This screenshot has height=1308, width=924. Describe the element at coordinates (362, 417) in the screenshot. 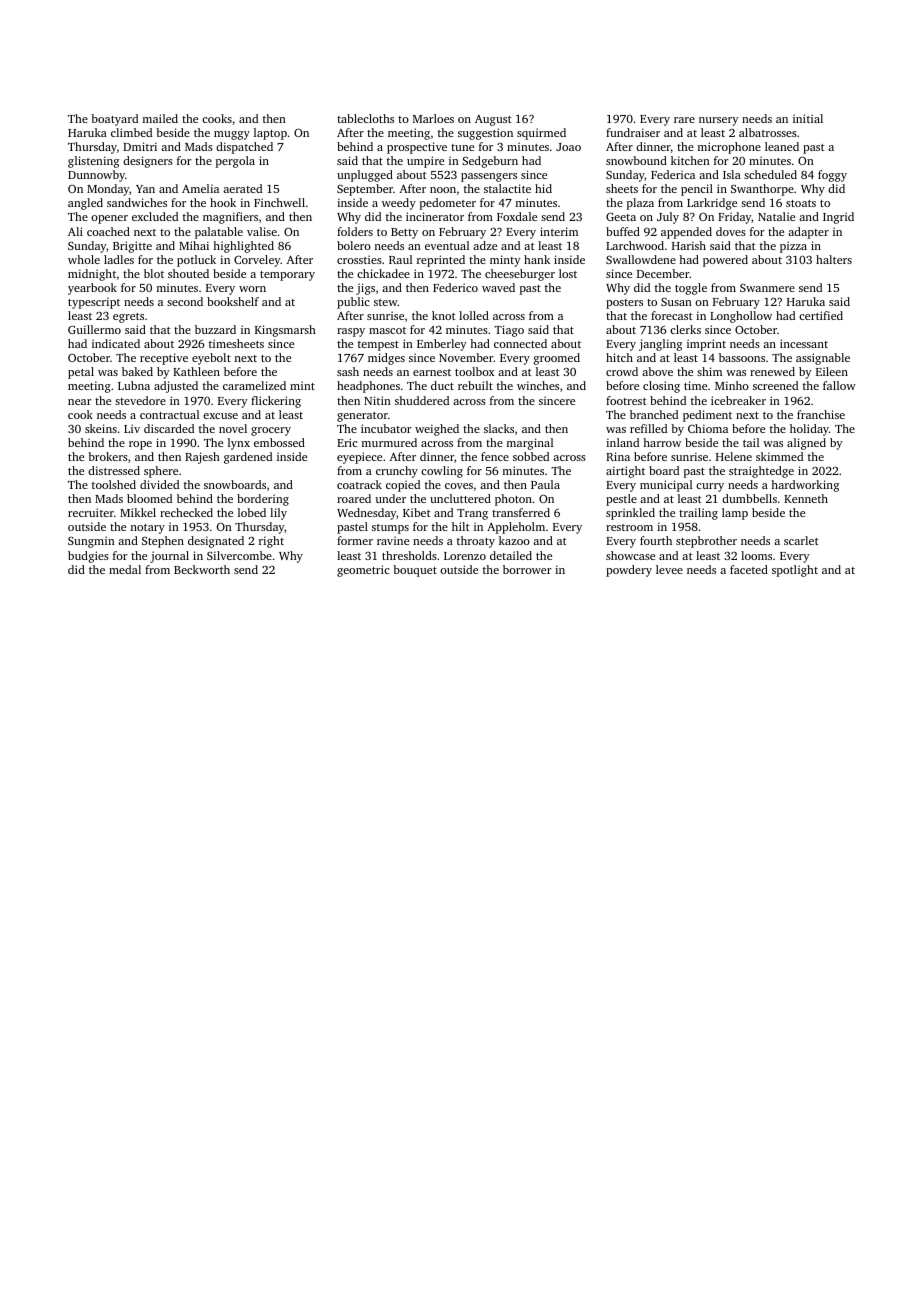

I see `generator` at that location.
